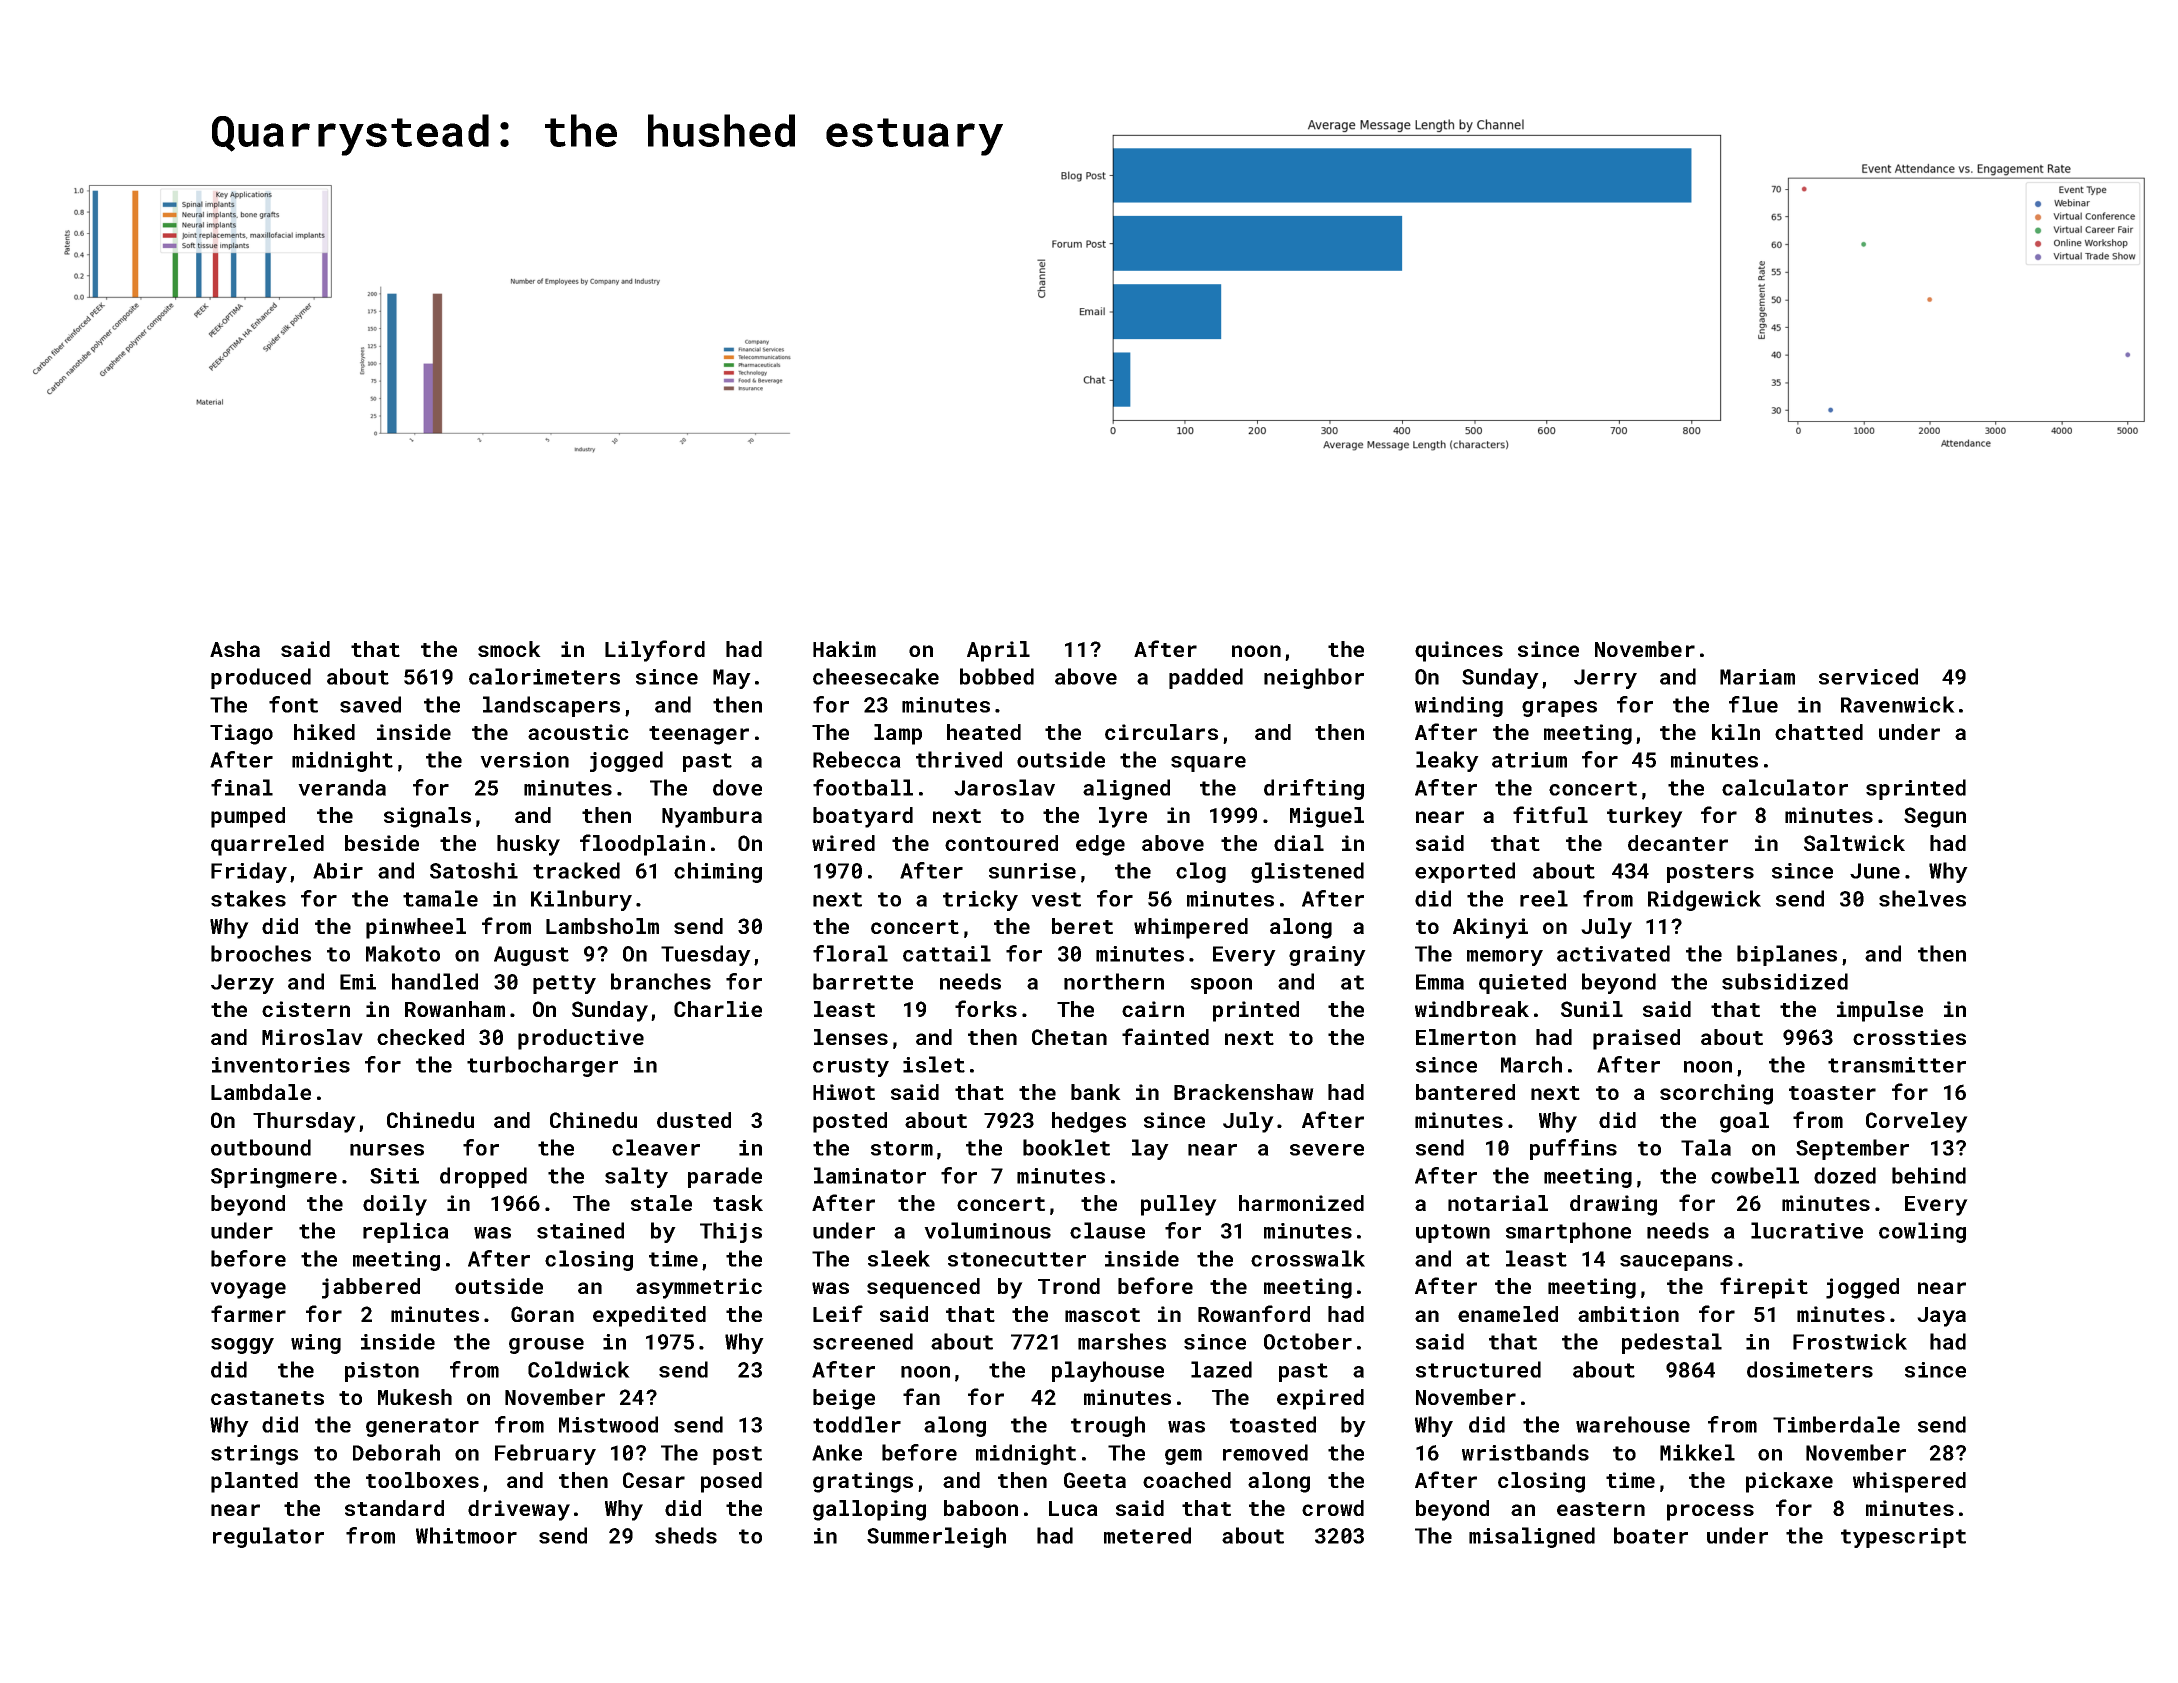  I want to click on serviced, so click(1868, 676).
